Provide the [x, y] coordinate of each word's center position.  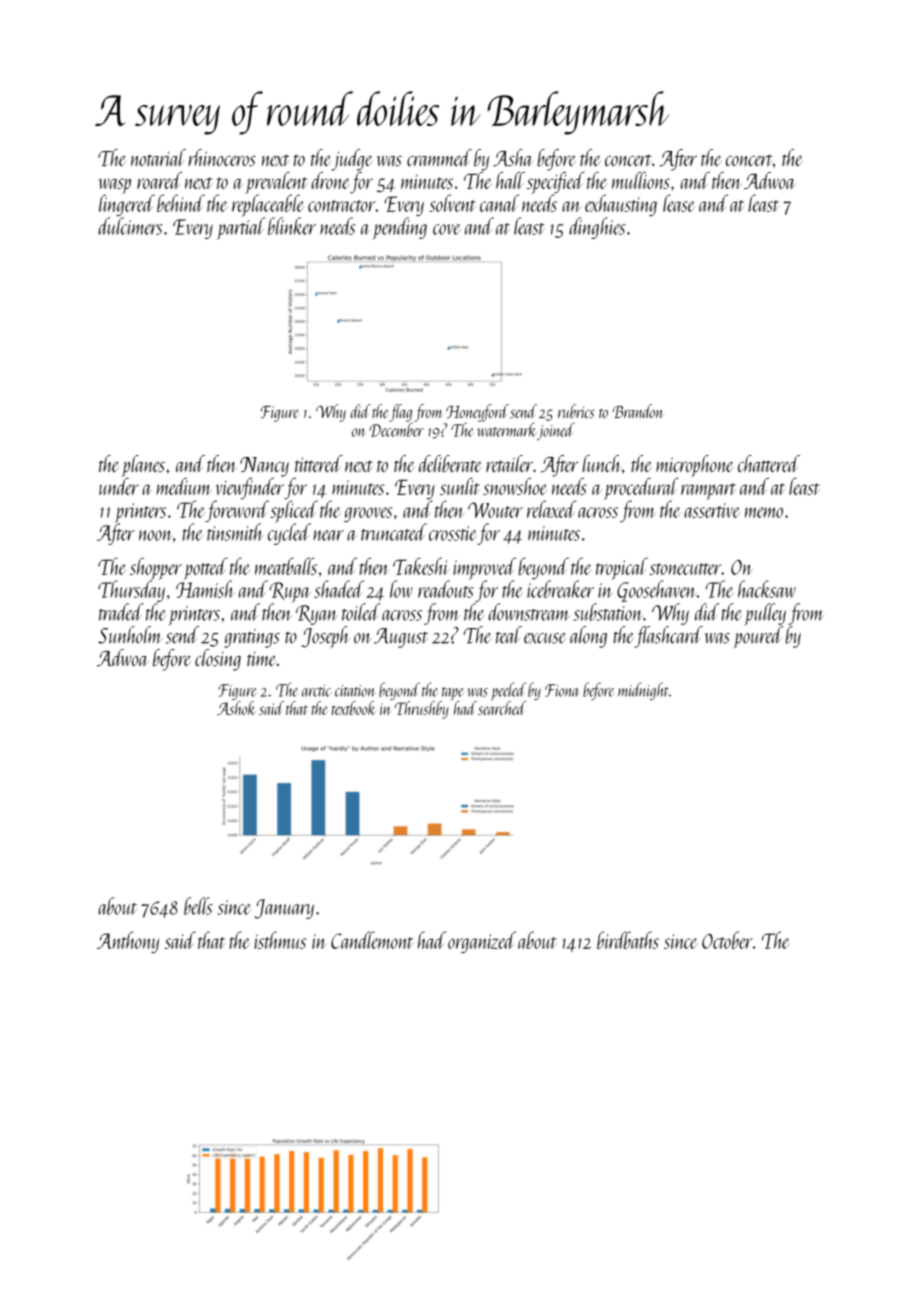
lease [679, 203]
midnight [643, 691]
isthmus [280, 940]
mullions [641, 180]
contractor [342, 206]
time [261, 659]
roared [159, 180]
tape [453, 693]
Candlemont [372, 940]
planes [143, 466]
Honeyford [477, 413]
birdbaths [628, 940]
